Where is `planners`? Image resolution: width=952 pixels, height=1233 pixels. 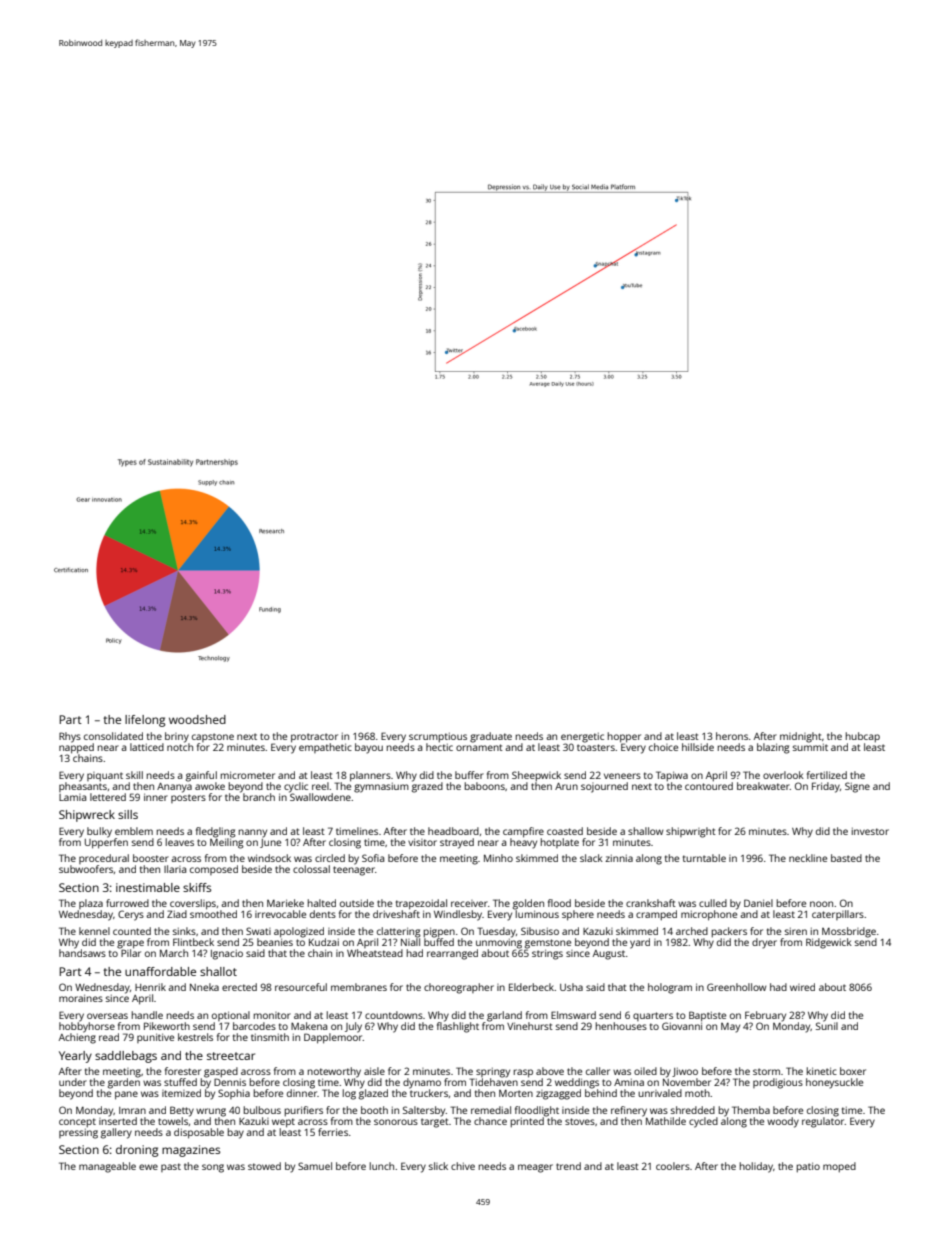 planners is located at coordinates (370, 776).
